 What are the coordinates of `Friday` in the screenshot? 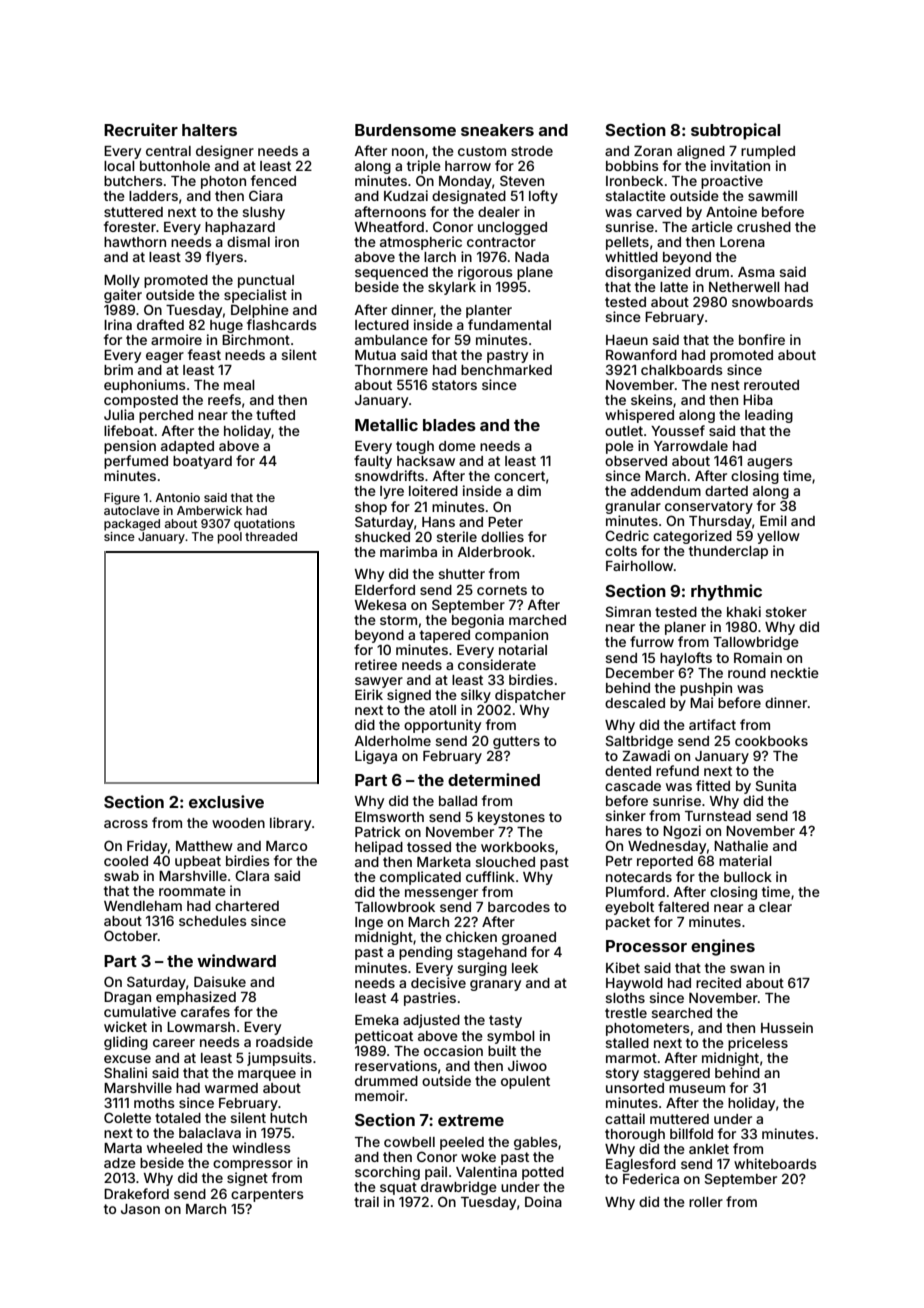 It's located at (147, 847).
